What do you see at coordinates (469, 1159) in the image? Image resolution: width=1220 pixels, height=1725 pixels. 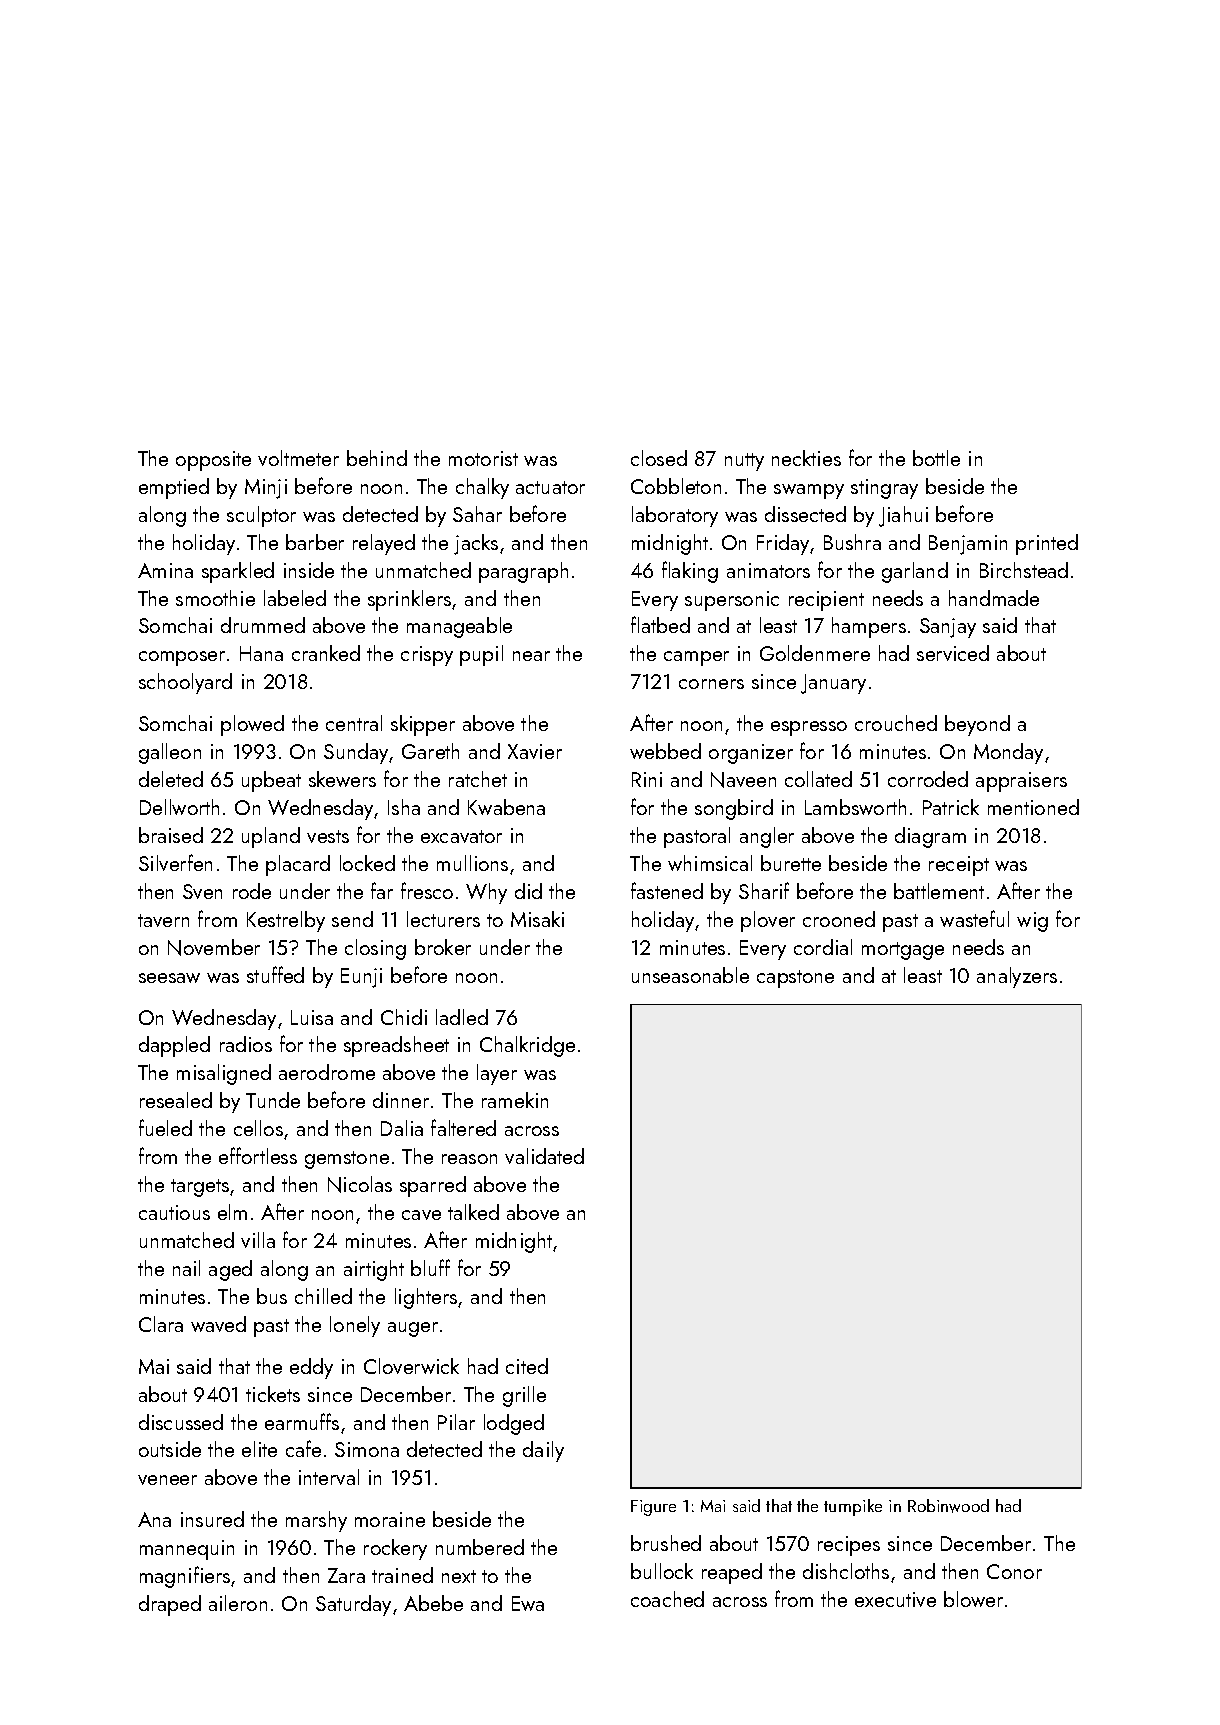 I see `reason` at bounding box center [469, 1159].
